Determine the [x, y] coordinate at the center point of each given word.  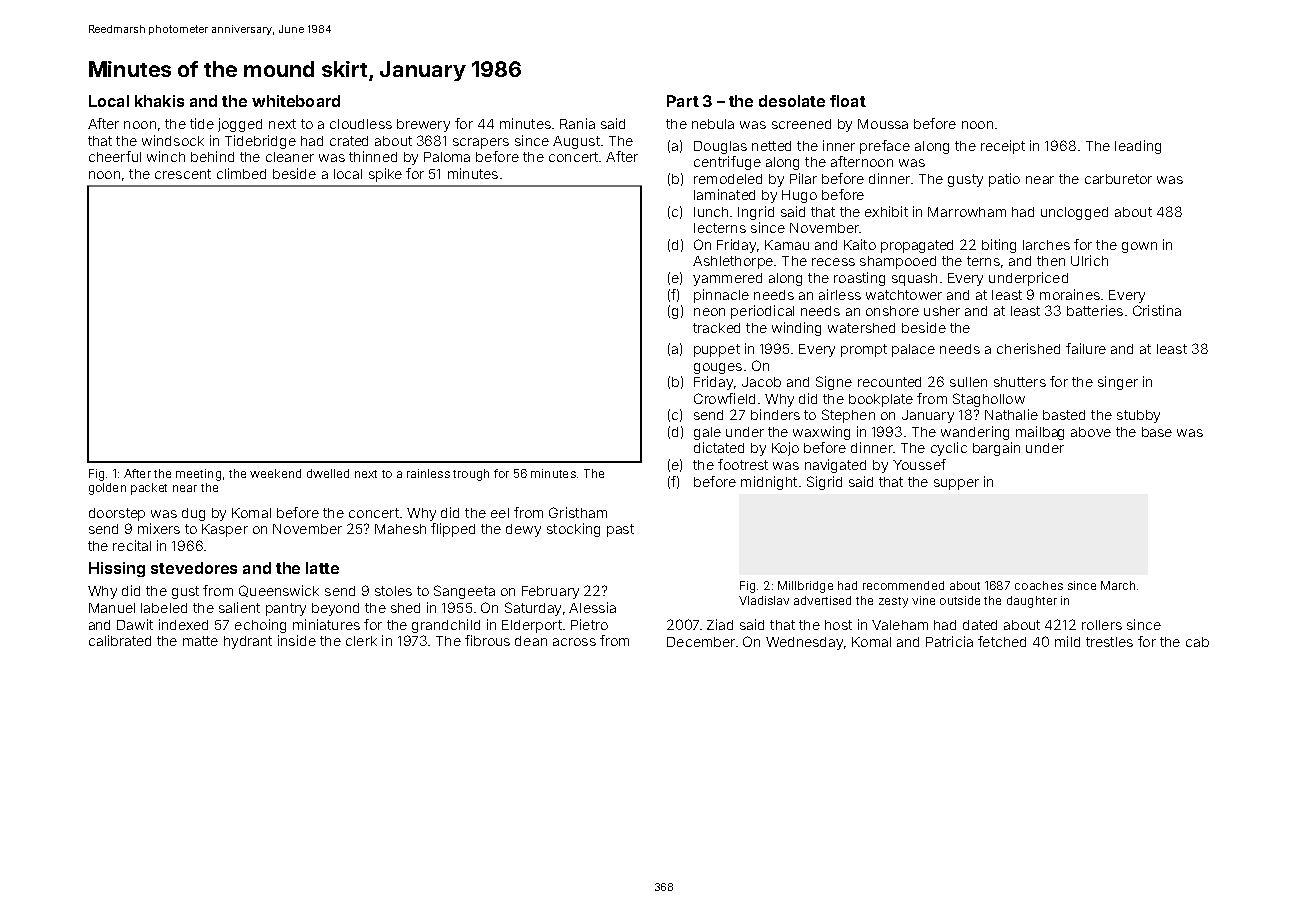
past [620, 530]
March [1118, 585]
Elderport [532, 626]
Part [683, 101]
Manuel [112, 608]
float [848, 101]
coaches [1039, 585]
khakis [159, 101]
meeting [198, 475]
